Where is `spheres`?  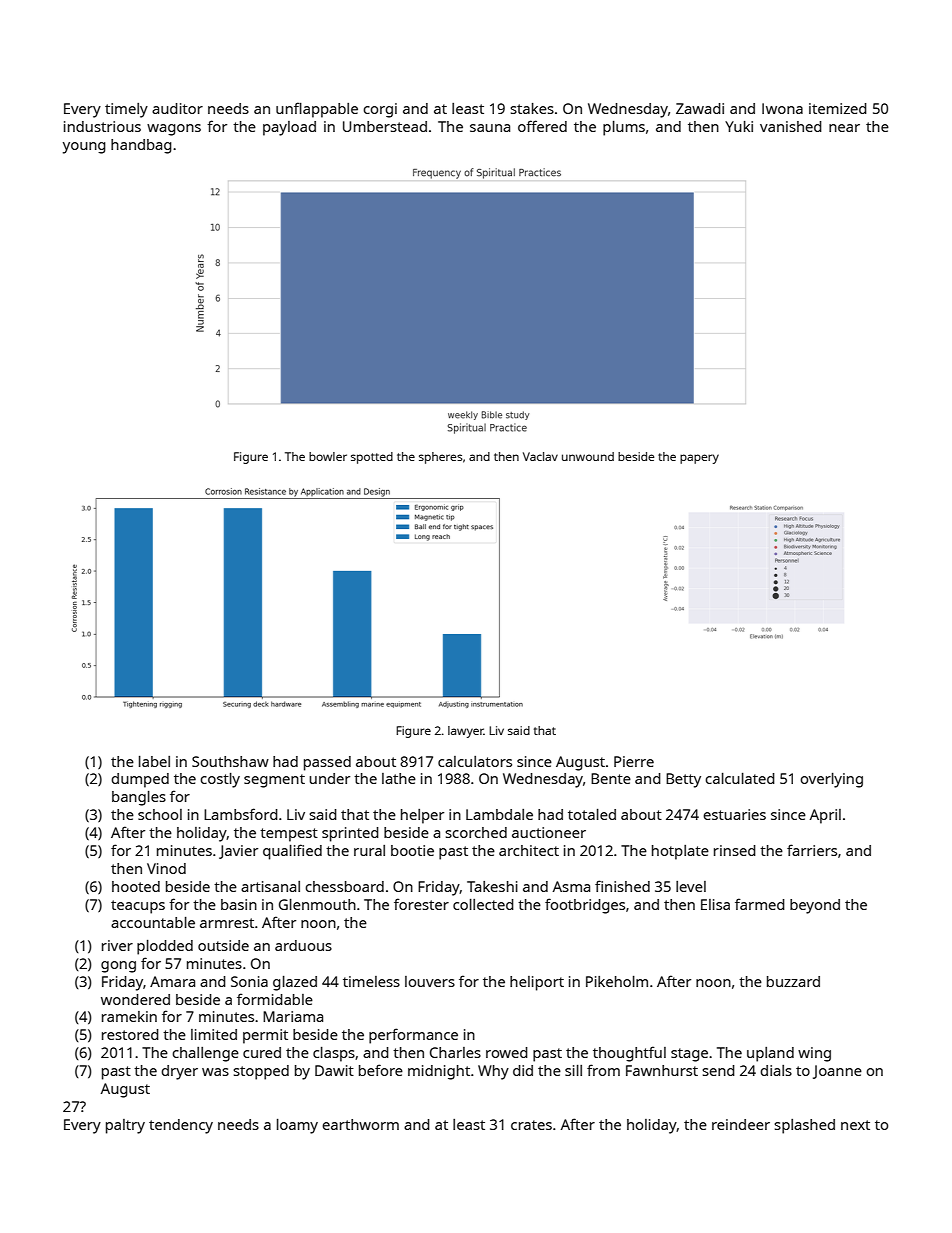 spheres is located at coordinates (440, 458).
